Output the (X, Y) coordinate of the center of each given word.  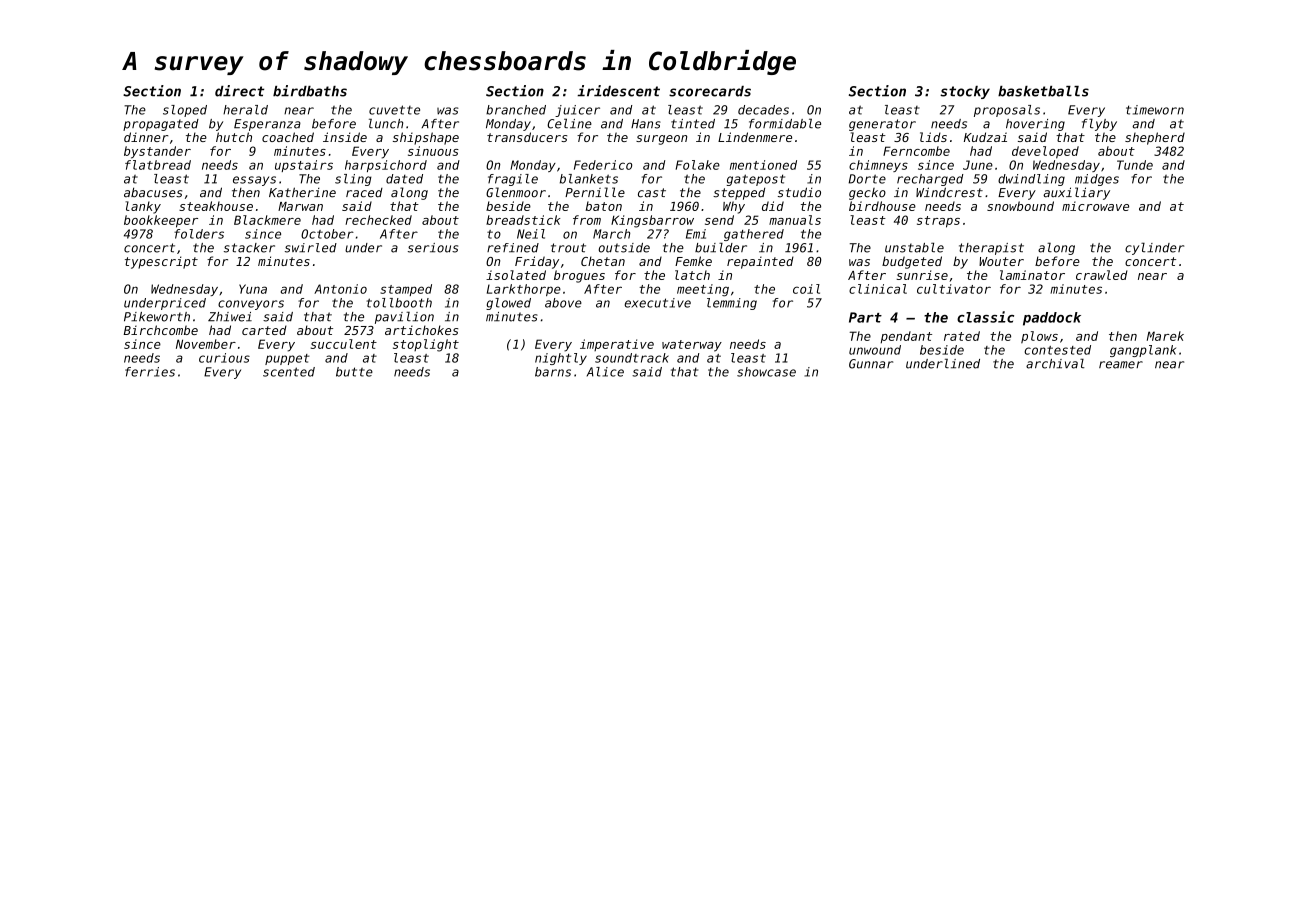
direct (239, 91)
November (206, 344)
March (611, 234)
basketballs (1043, 91)
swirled (311, 248)
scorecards (710, 91)
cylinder (1154, 248)
